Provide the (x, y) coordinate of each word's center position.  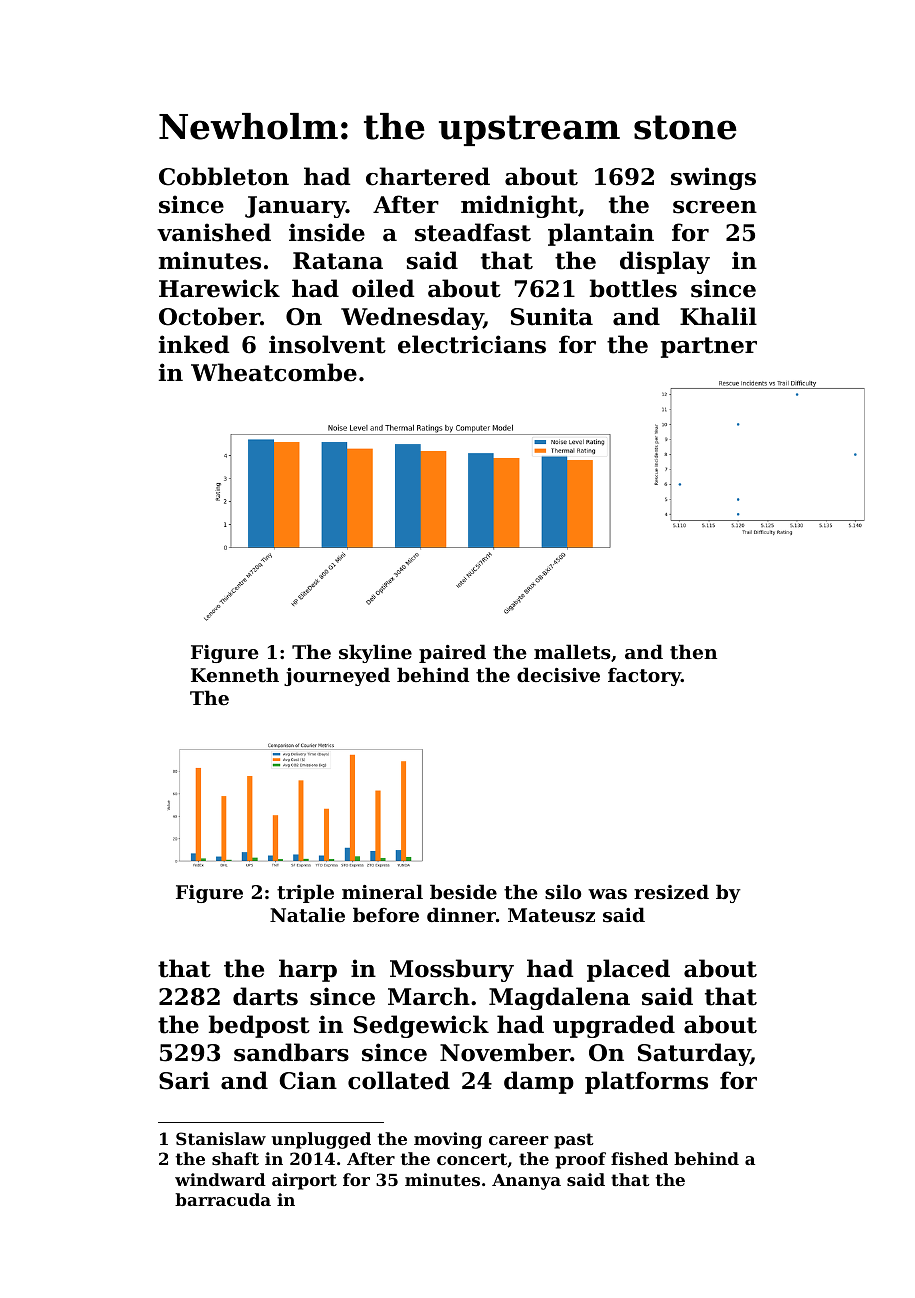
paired (452, 653)
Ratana (338, 261)
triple (305, 893)
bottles (633, 288)
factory (644, 677)
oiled (383, 288)
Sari (184, 1080)
